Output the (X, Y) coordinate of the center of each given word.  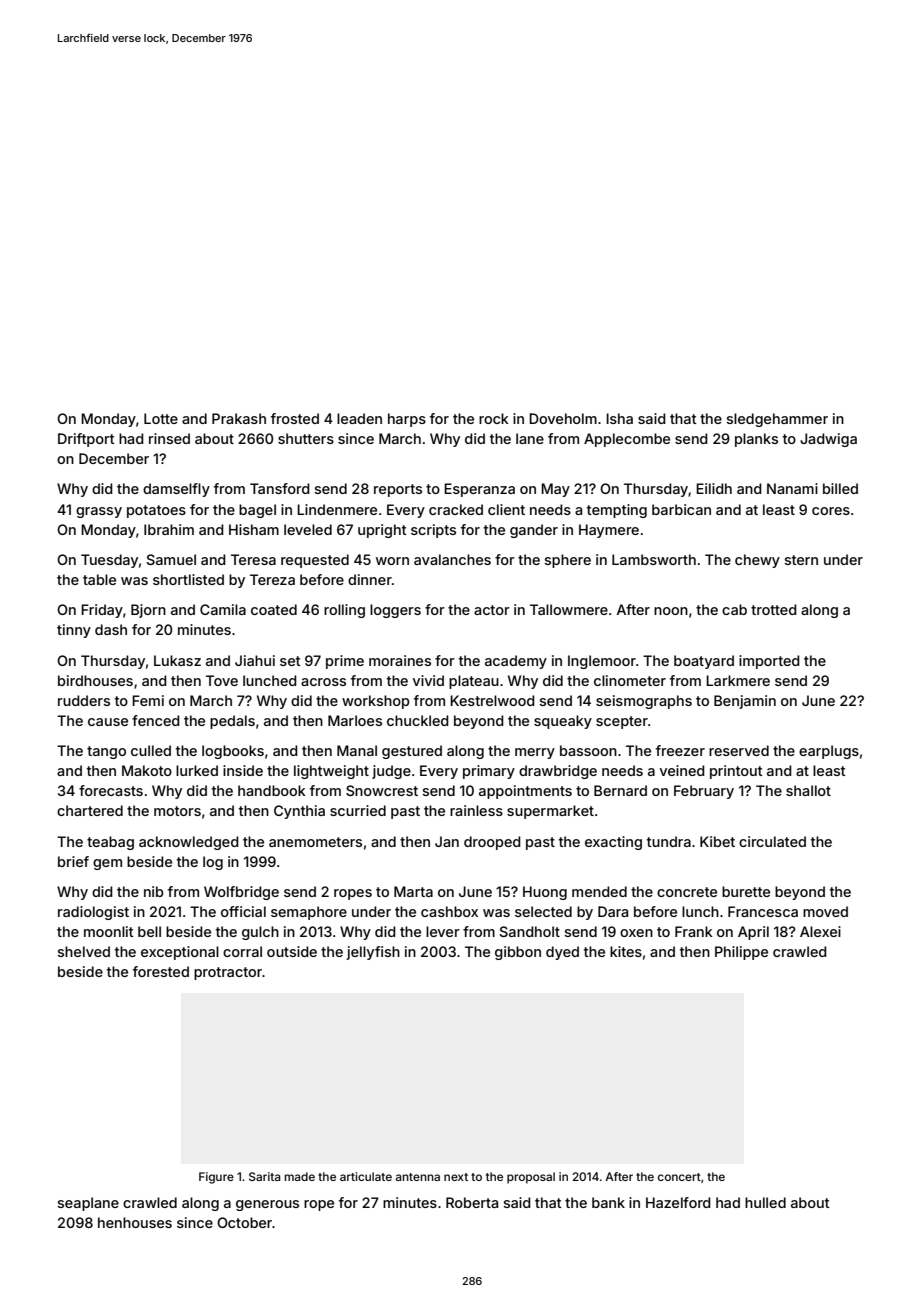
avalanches (452, 559)
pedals (232, 722)
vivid (428, 680)
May (555, 490)
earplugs (829, 752)
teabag (110, 843)
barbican (681, 509)
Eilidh (714, 488)
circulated (772, 841)
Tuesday (109, 561)
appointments (525, 792)
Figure (216, 1178)
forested (161, 971)
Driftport (86, 440)
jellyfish (373, 953)
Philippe (741, 953)
